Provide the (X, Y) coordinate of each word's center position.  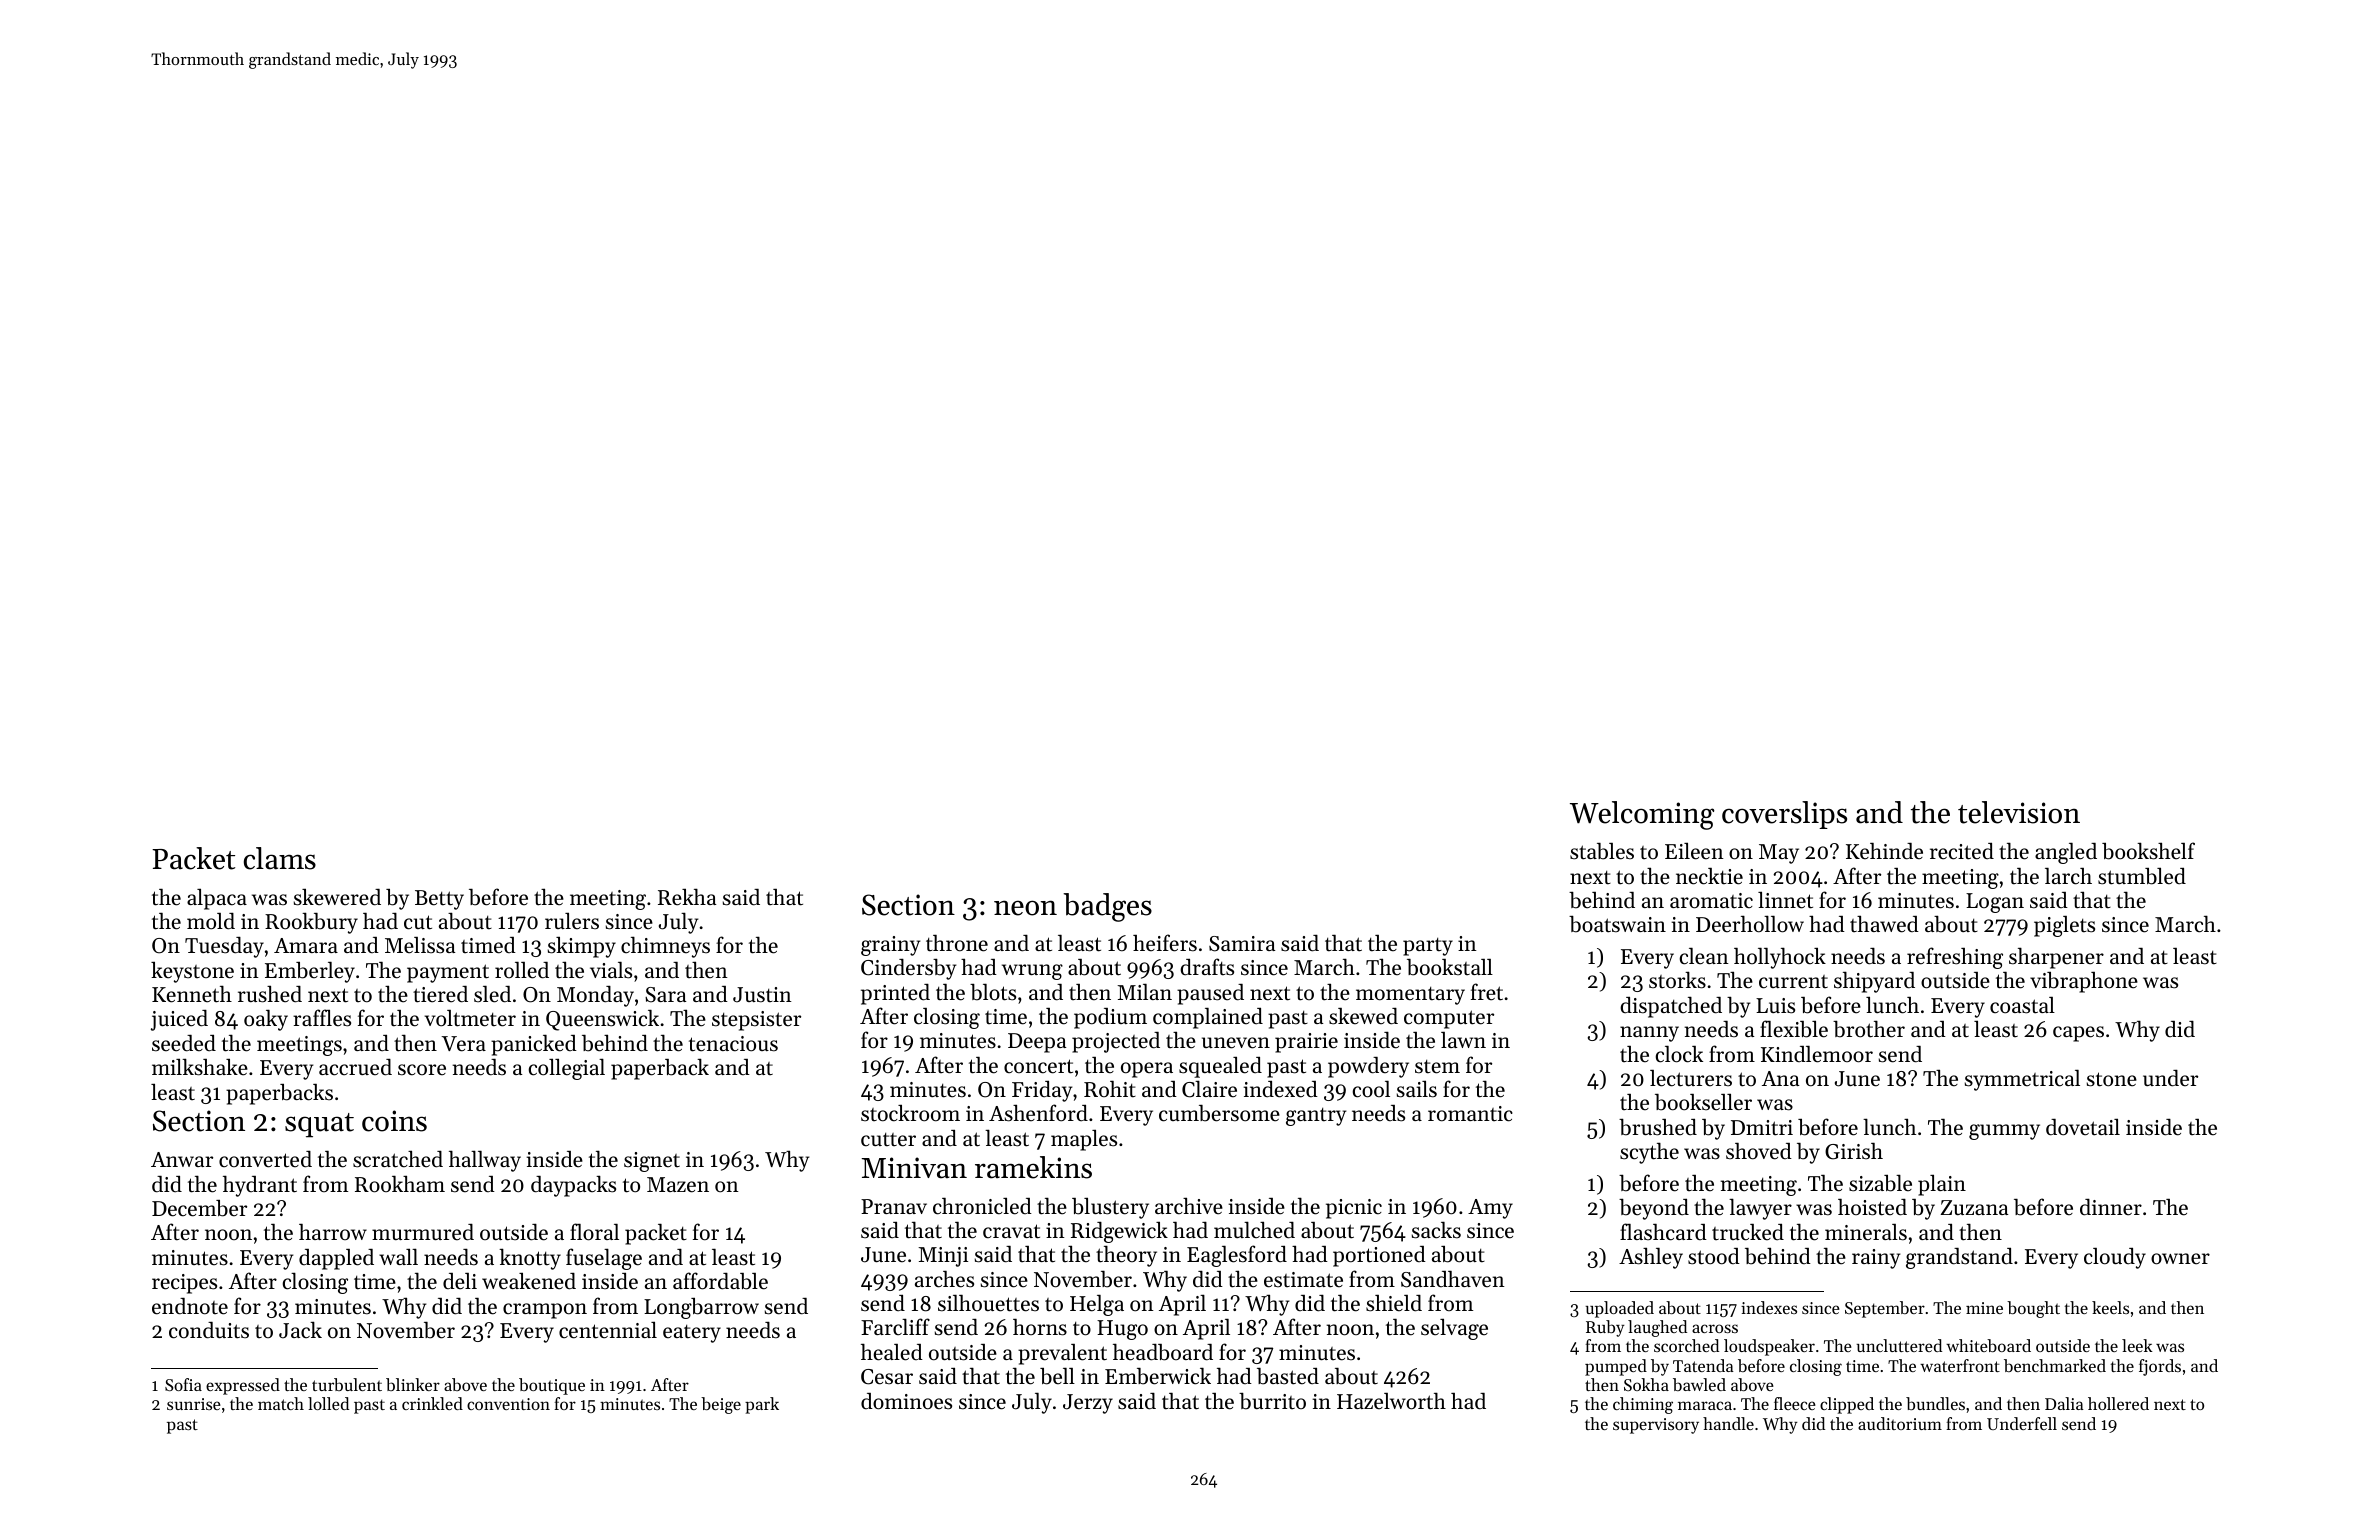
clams (280, 858)
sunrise (194, 1404)
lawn (1463, 1040)
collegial (567, 1069)
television (2019, 812)
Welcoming (1642, 815)
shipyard (1874, 982)
